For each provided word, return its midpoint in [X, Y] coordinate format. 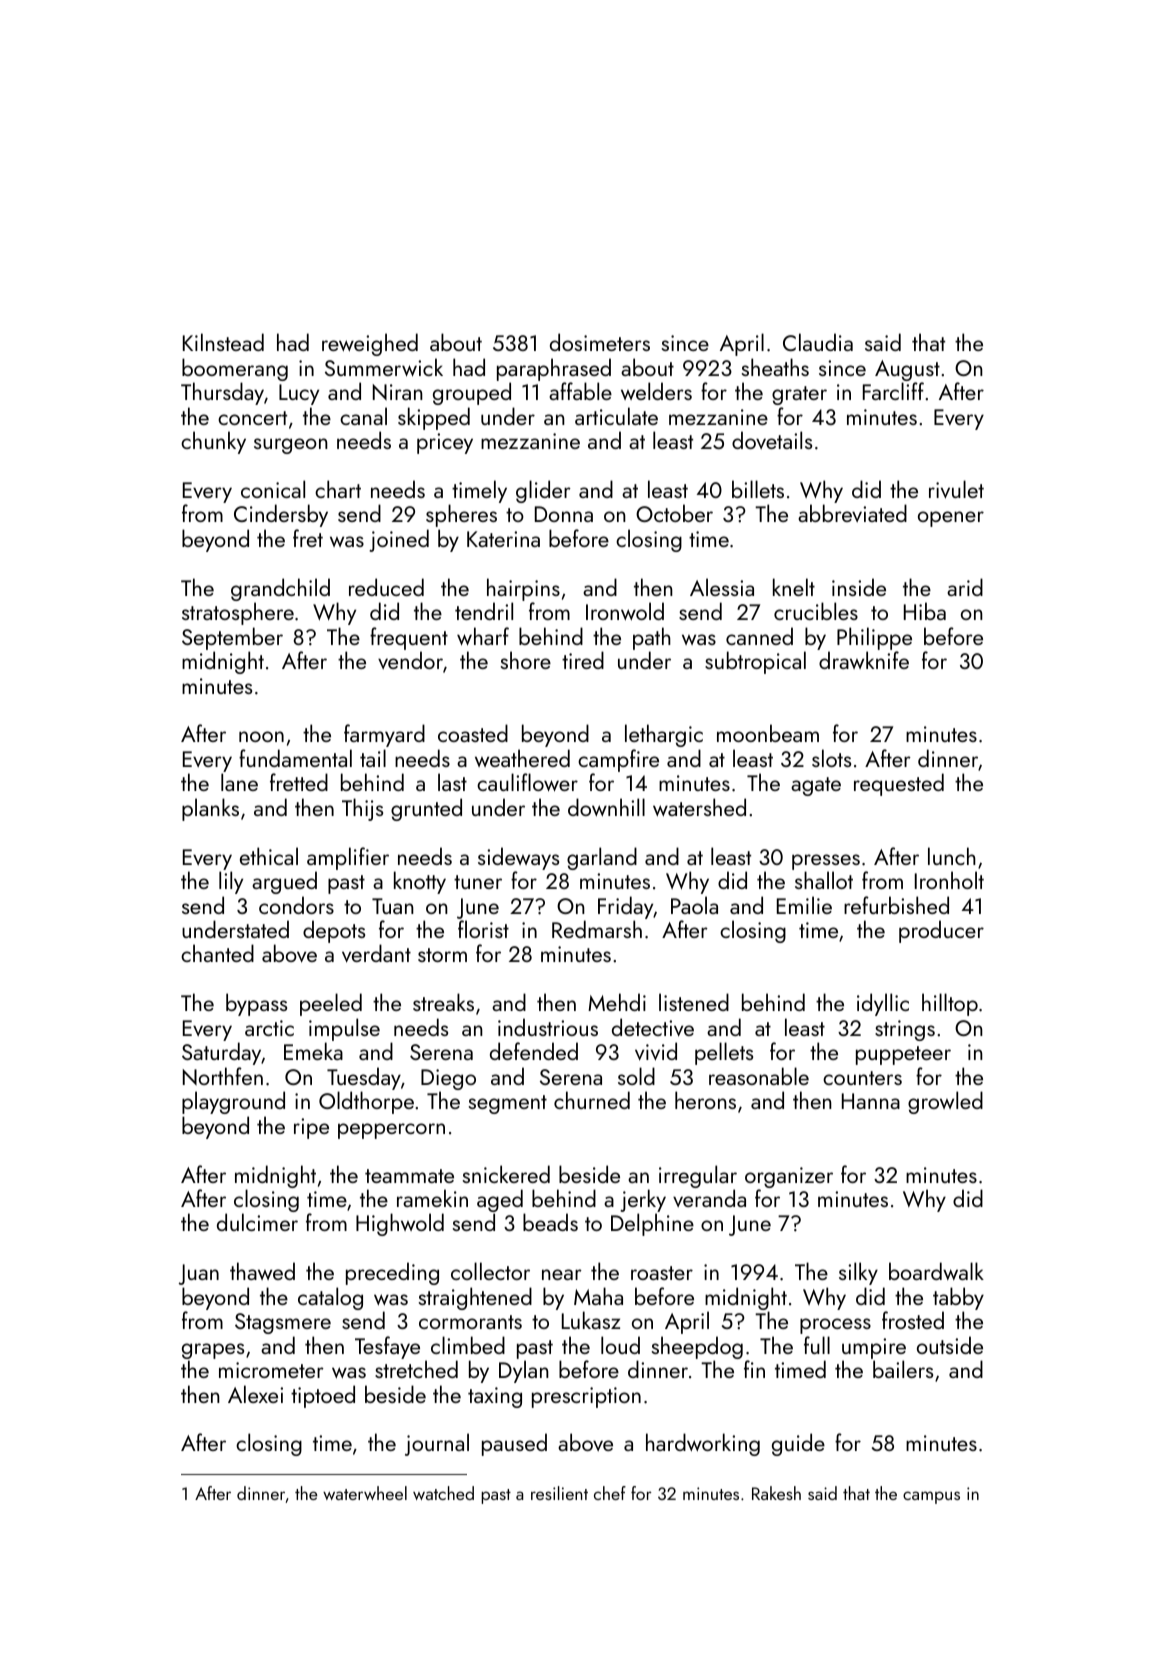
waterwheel [365, 1493]
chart [338, 489]
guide [798, 1444]
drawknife [864, 660]
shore [526, 660]
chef [610, 1493]
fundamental [295, 758]
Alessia [722, 587]
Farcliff [893, 391]
